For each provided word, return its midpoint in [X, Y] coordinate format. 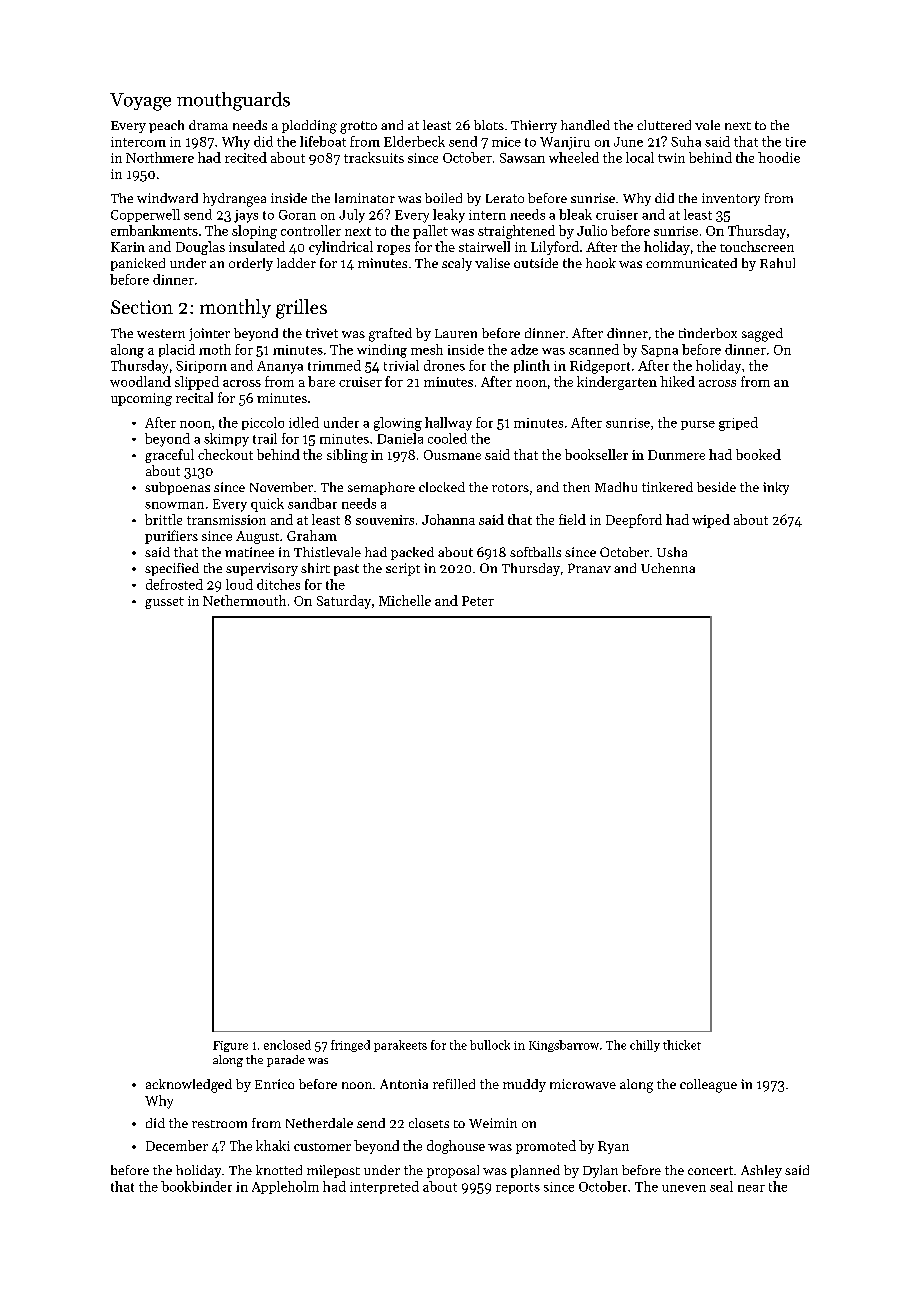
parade [286, 1061]
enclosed [287, 1045]
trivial [401, 365]
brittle [163, 519]
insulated [257, 246]
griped [738, 424]
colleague [708, 1086]
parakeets [400, 1046]
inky [776, 488]
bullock [490, 1045]
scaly [457, 264]
